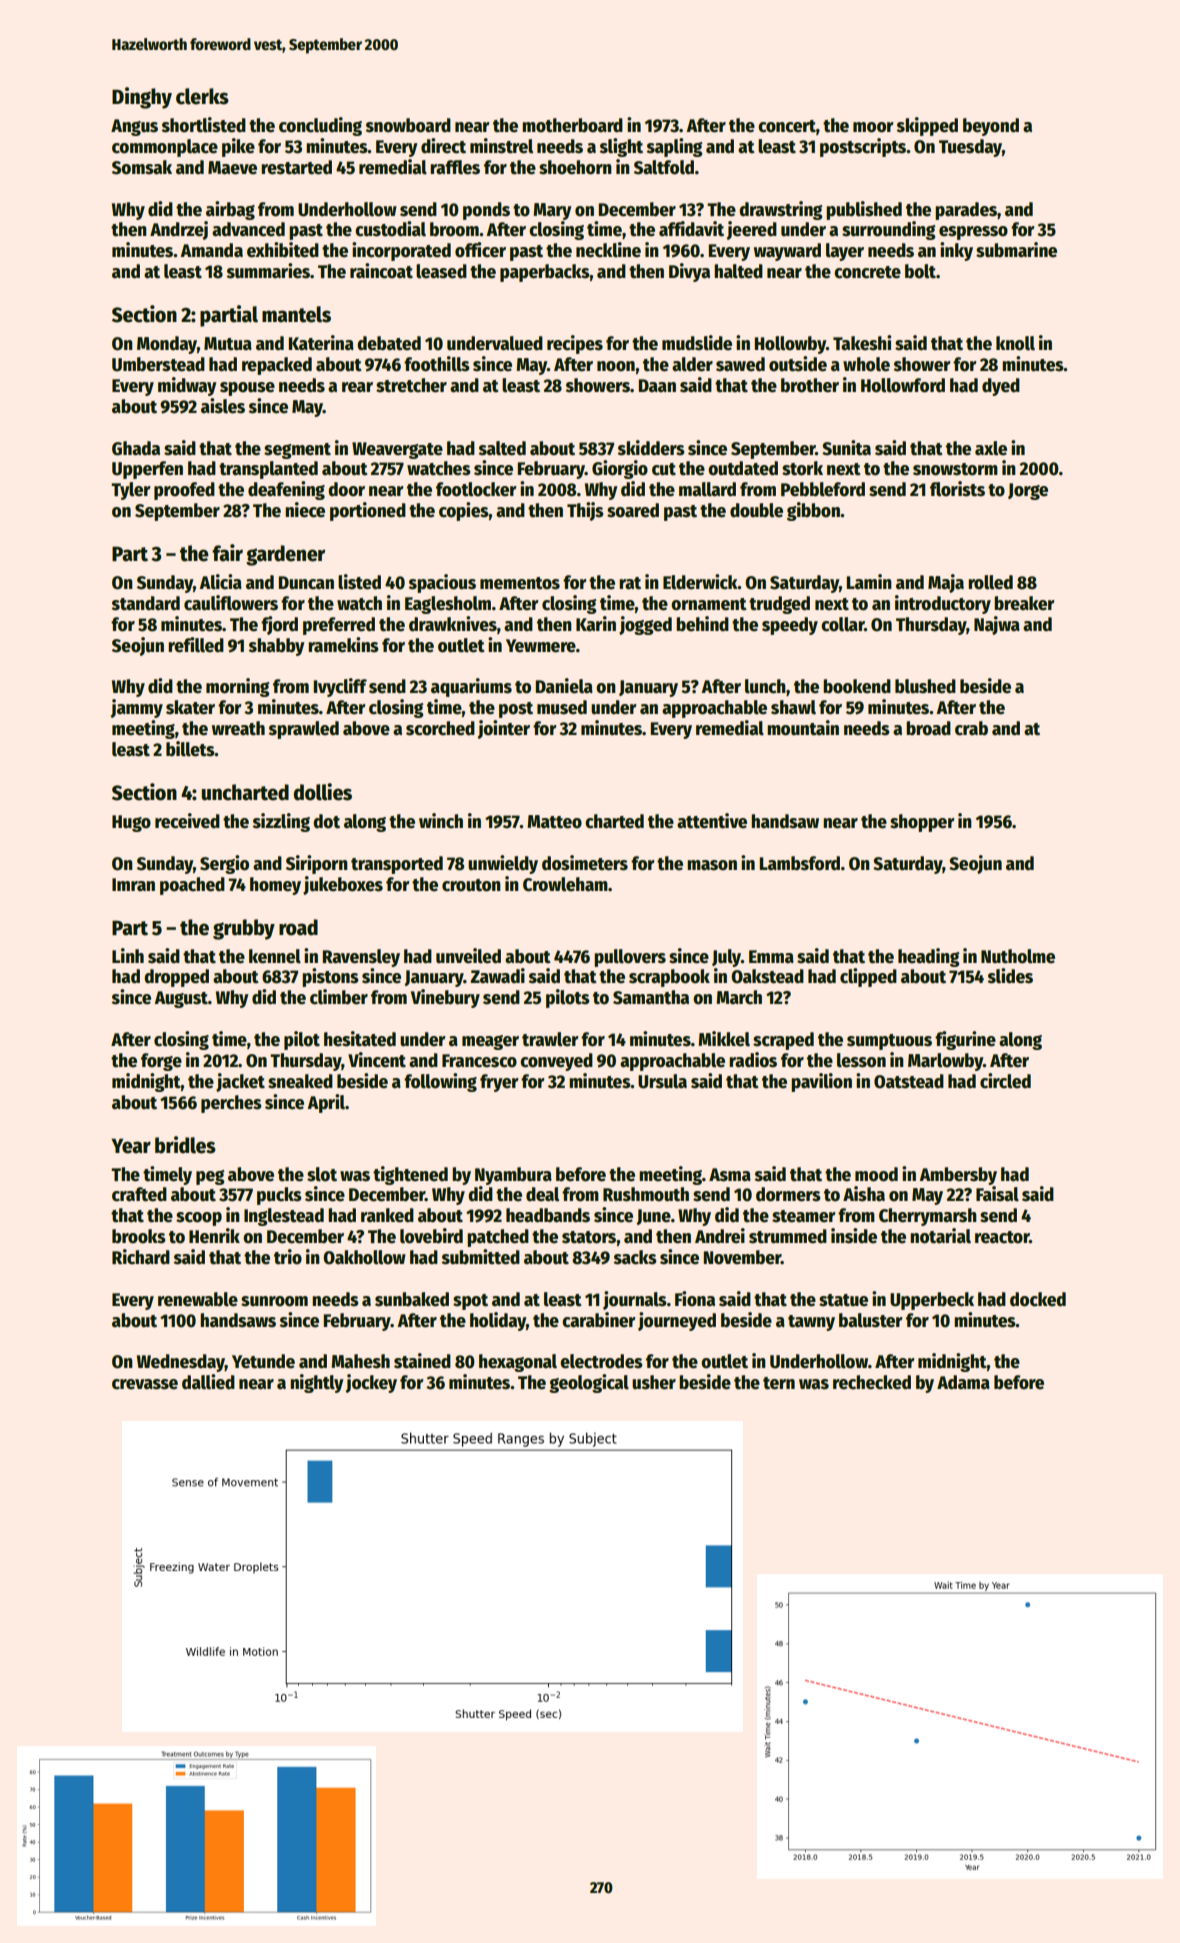 The image size is (1180, 1943). Describe the element at coordinates (408, 125) in the document. I see `snowboard` at that location.
